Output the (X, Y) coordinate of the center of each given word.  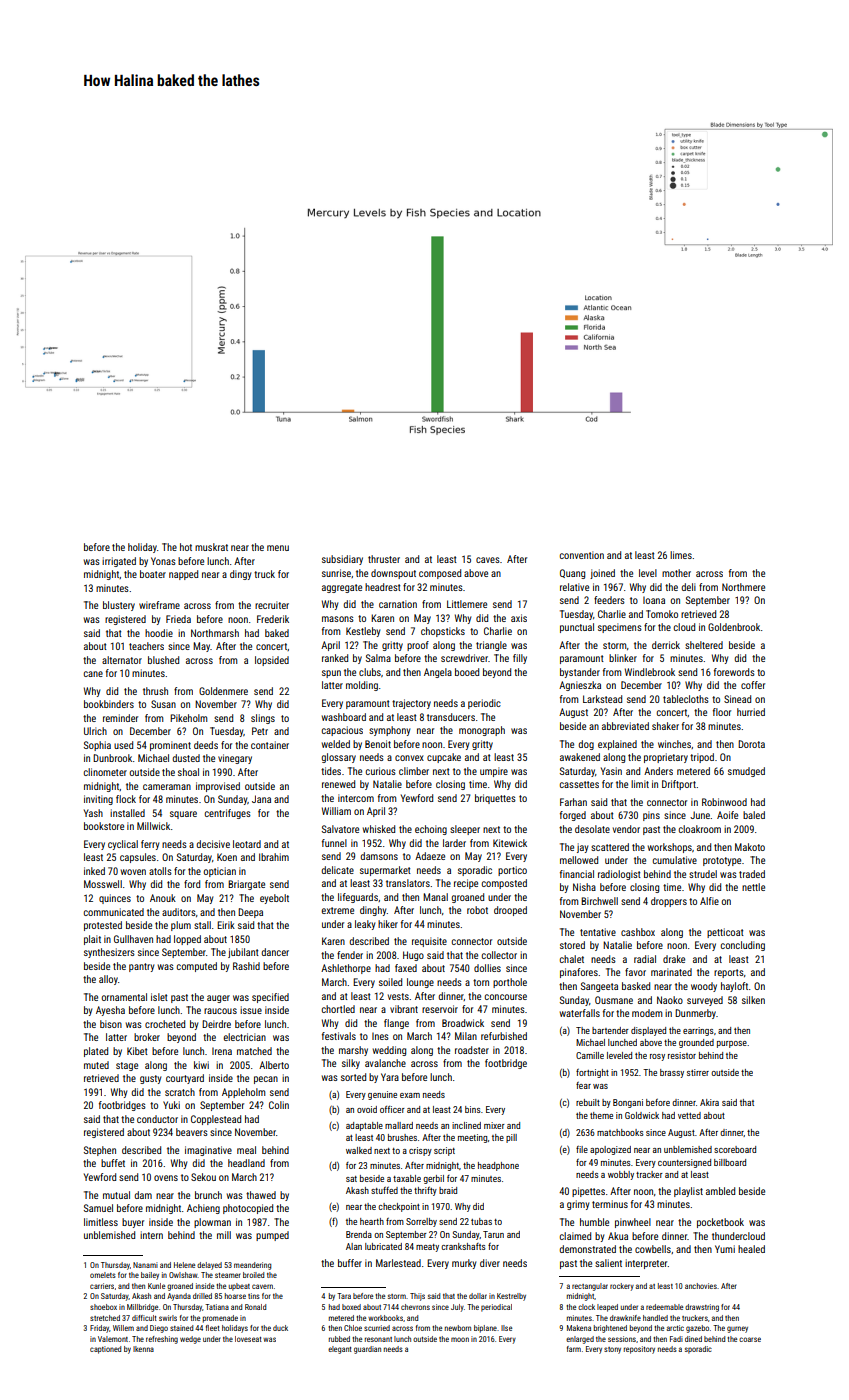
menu (278, 548)
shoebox (103, 1307)
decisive (213, 844)
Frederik (273, 619)
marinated (671, 972)
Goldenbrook (734, 627)
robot (477, 910)
